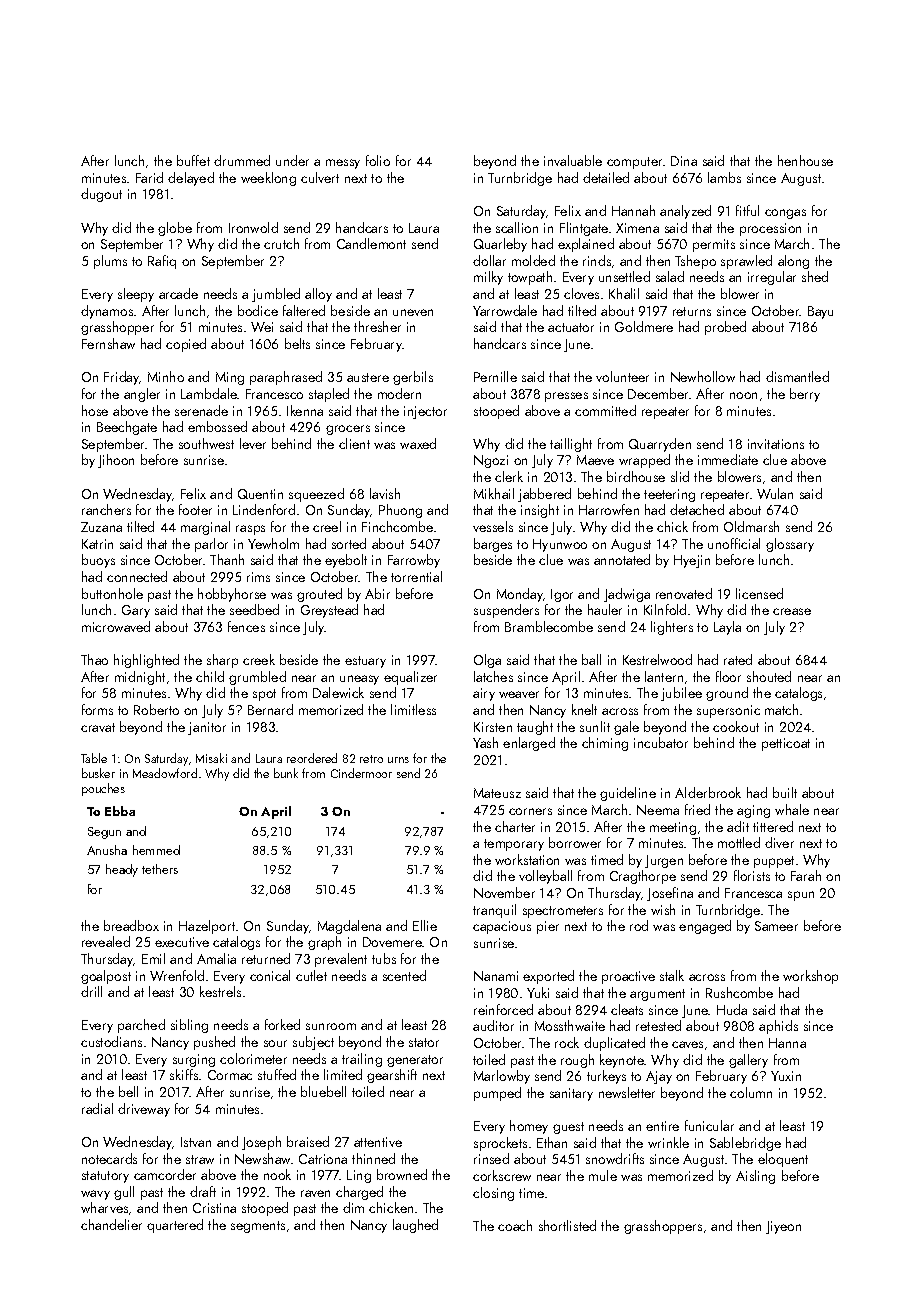 The width and height of the image is (924, 1308). What do you see at coordinates (753, 811) in the image?
I see `aging` at bounding box center [753, 811].
